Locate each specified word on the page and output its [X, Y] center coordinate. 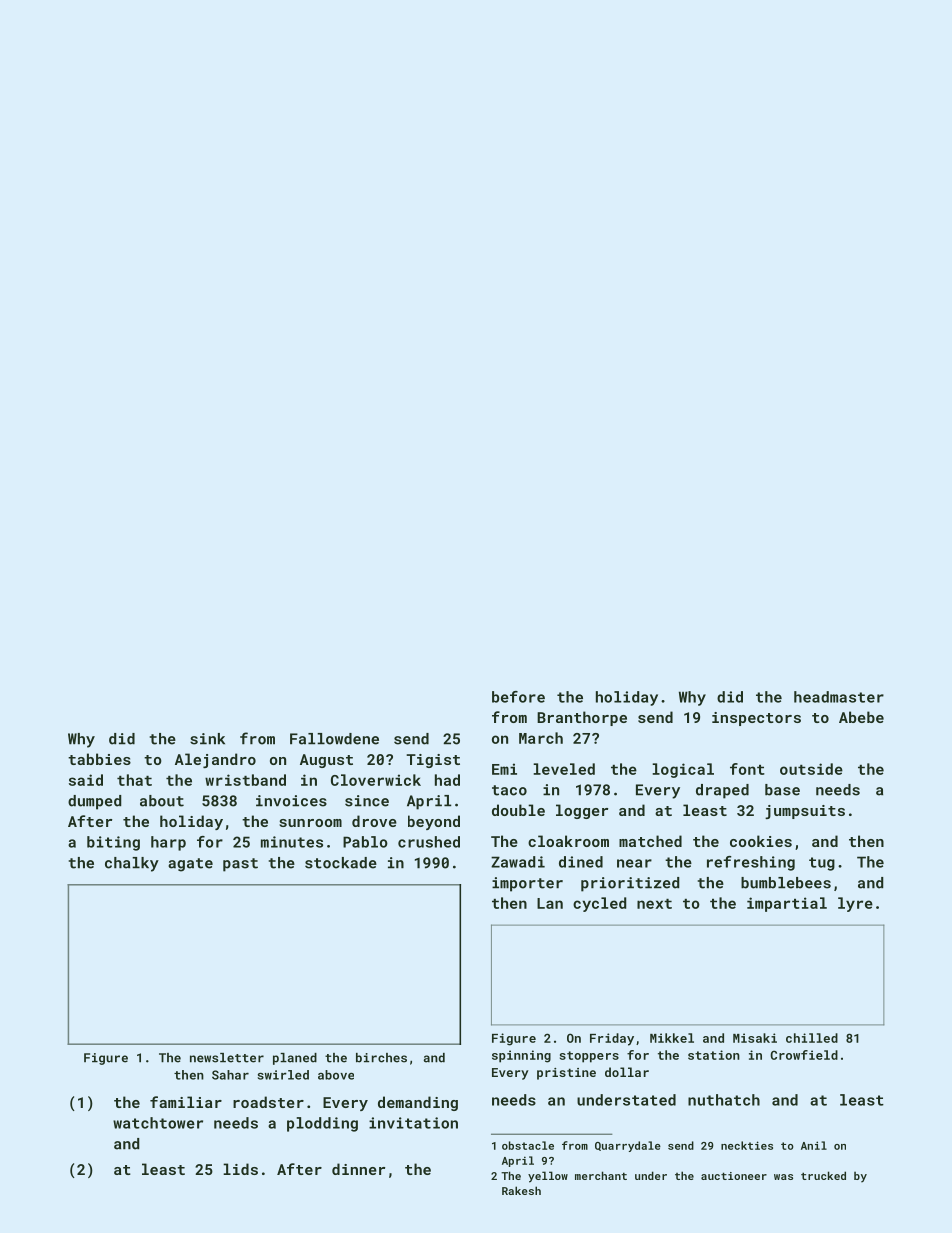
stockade [341, 863]
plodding [322, 1124]
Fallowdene [334, 739]
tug [822, 864]
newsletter [227, 1058]
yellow [548, 1177]
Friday [612, 1039]
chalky [132, 864]
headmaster [839, 697]
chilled [812, 1038]
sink [207, 739]
